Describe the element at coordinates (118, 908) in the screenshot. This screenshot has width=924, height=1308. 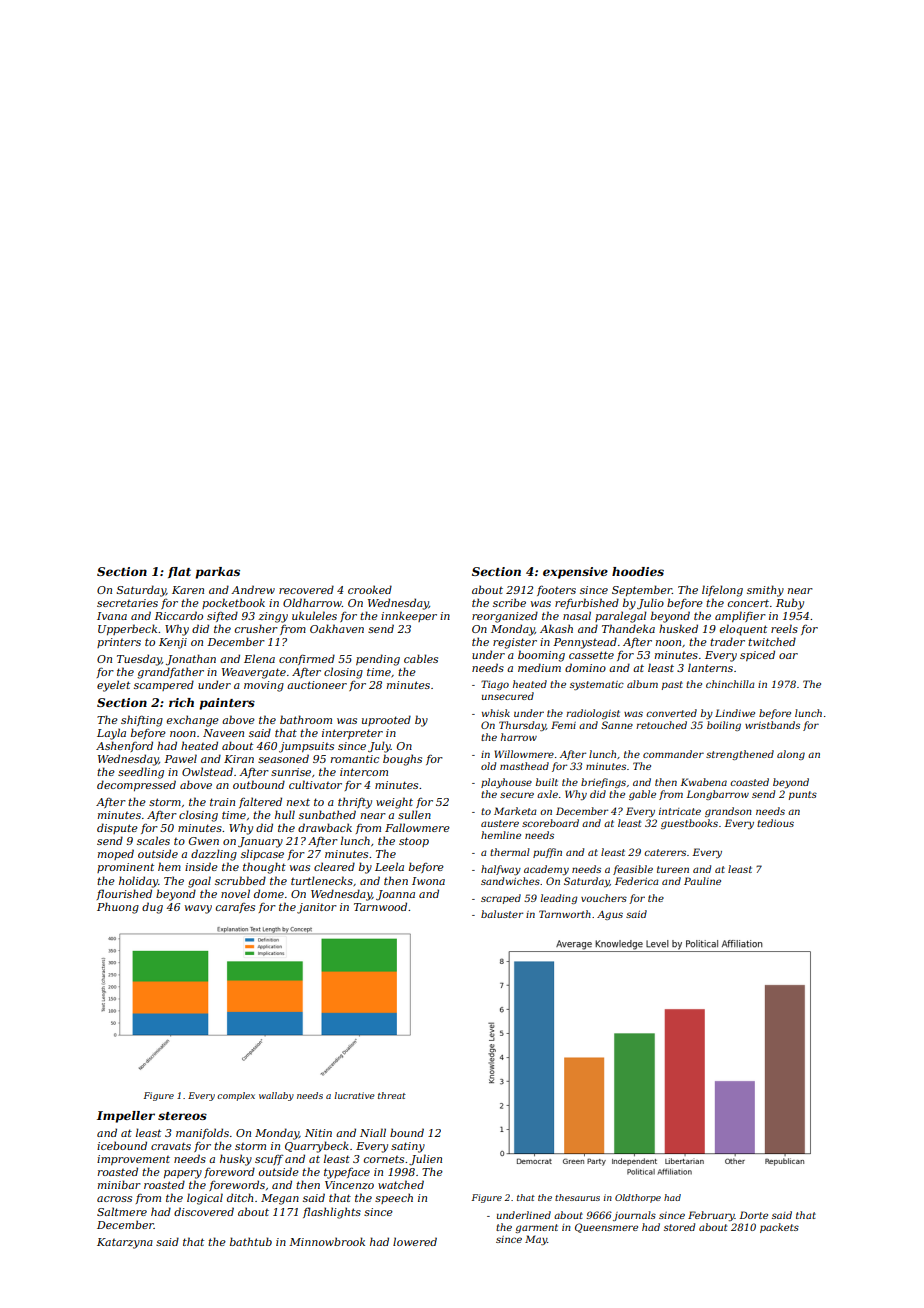
I see `Phuong` at that location.
